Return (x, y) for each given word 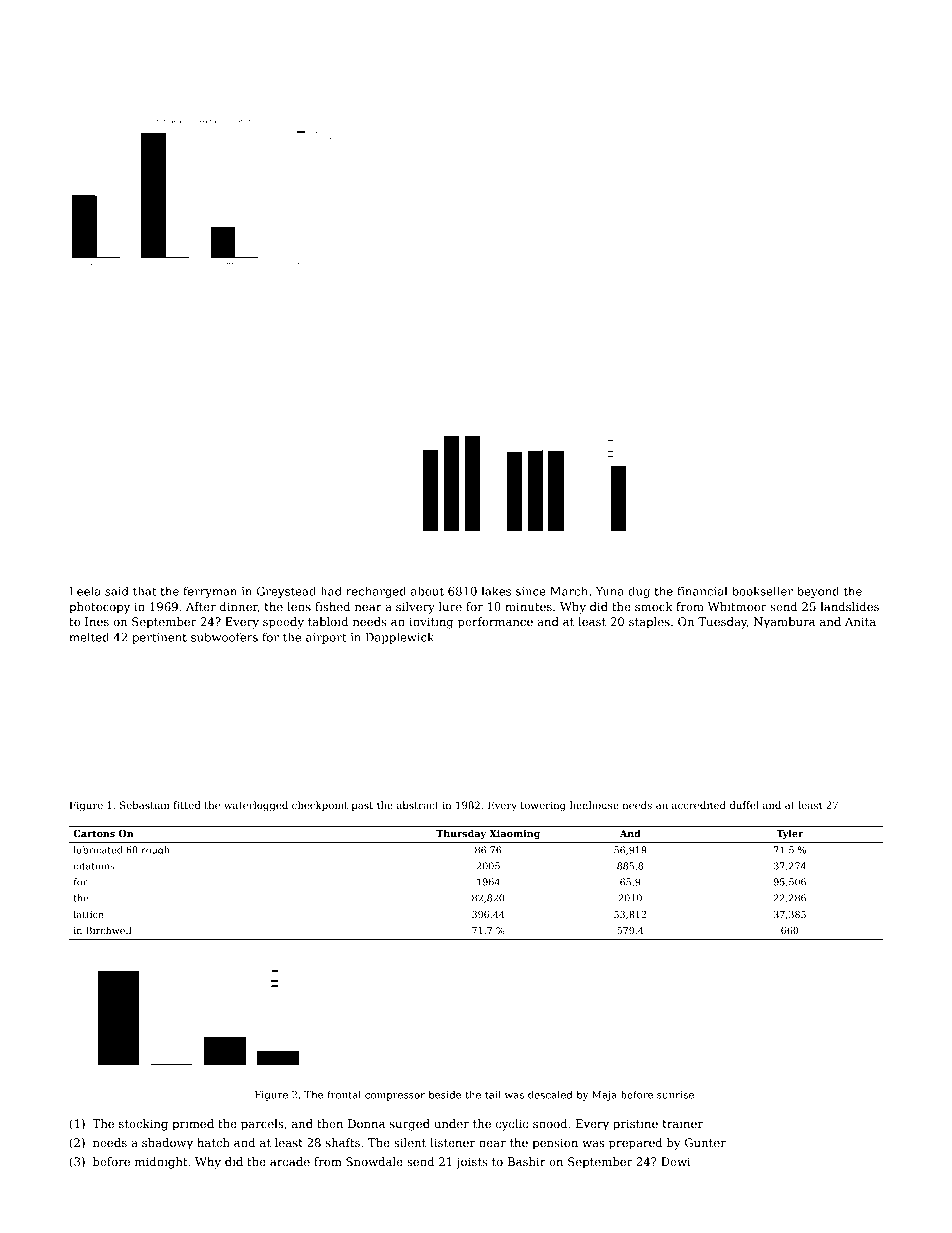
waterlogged (256, 806)
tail (493, 1094)
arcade (290, 1161)
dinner (239, 607)
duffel (744, 805)
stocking (143, 1125)
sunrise (675, 1095)
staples (649, 623)
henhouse (594, 805)
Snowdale (374, 1161)
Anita (860, 621)
